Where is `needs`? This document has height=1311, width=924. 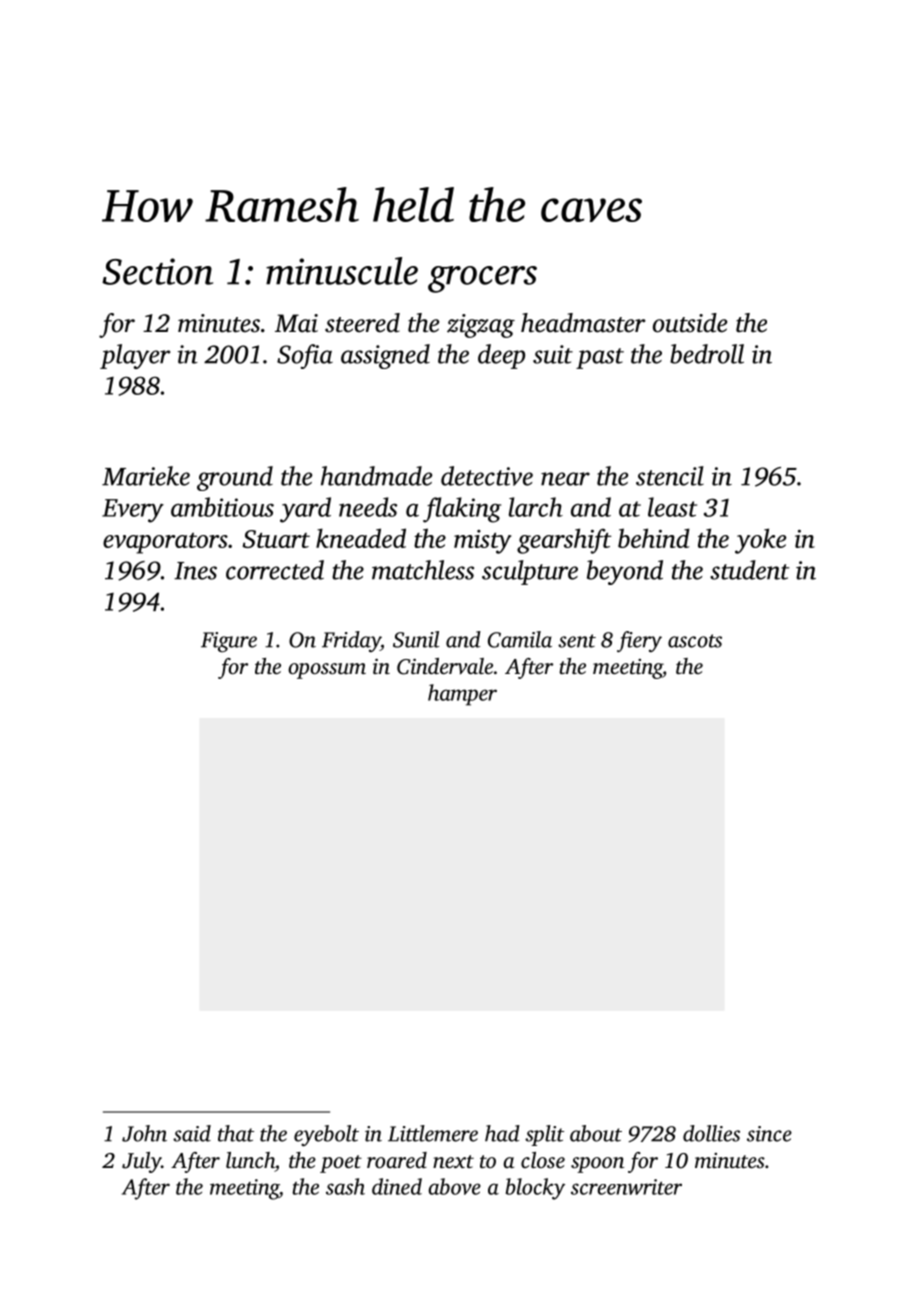
needs is located at coordinates (368, 507).
